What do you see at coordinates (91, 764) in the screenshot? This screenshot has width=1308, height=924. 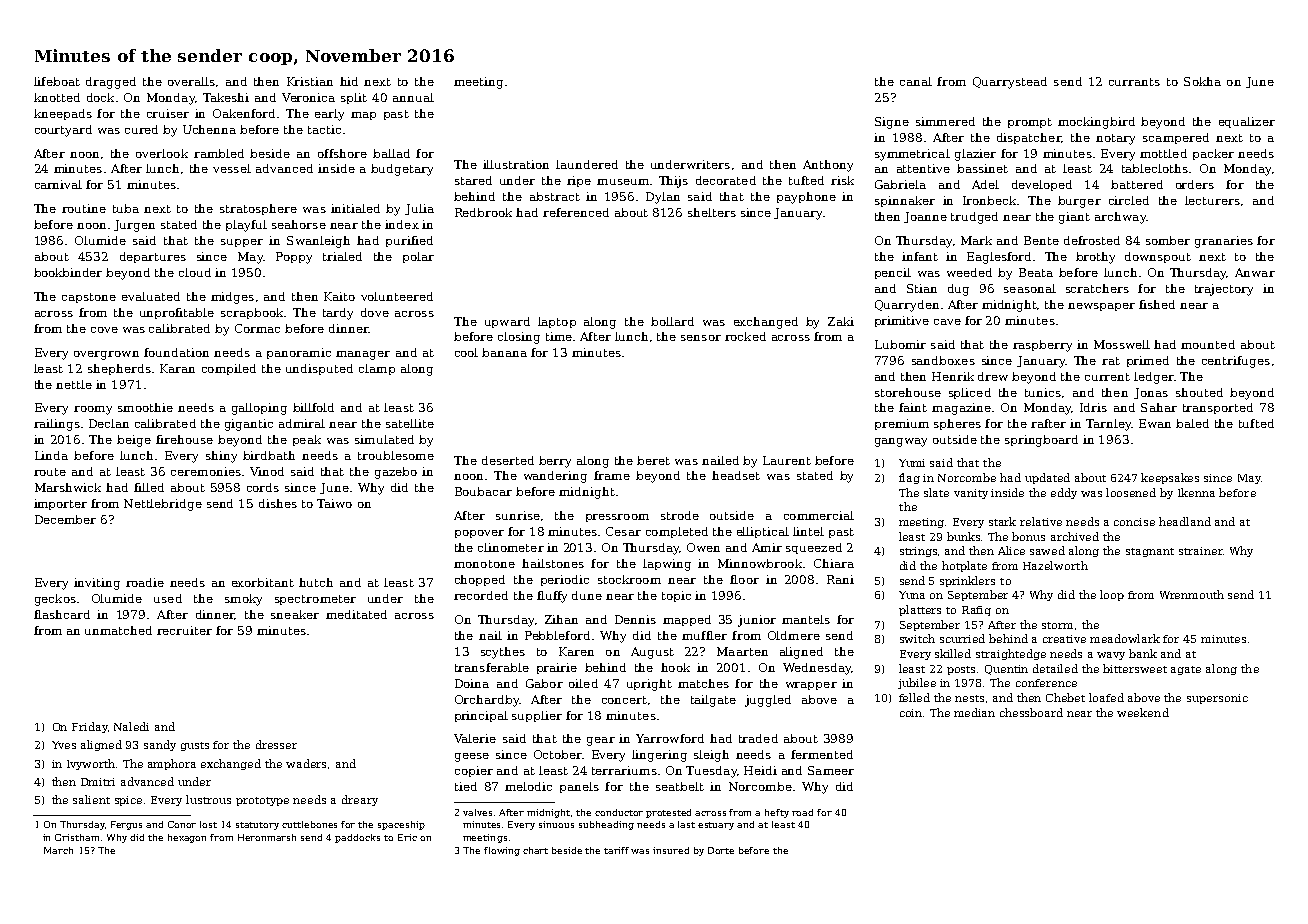 I see `Ivyworth` at bounding box center [91, 764].
